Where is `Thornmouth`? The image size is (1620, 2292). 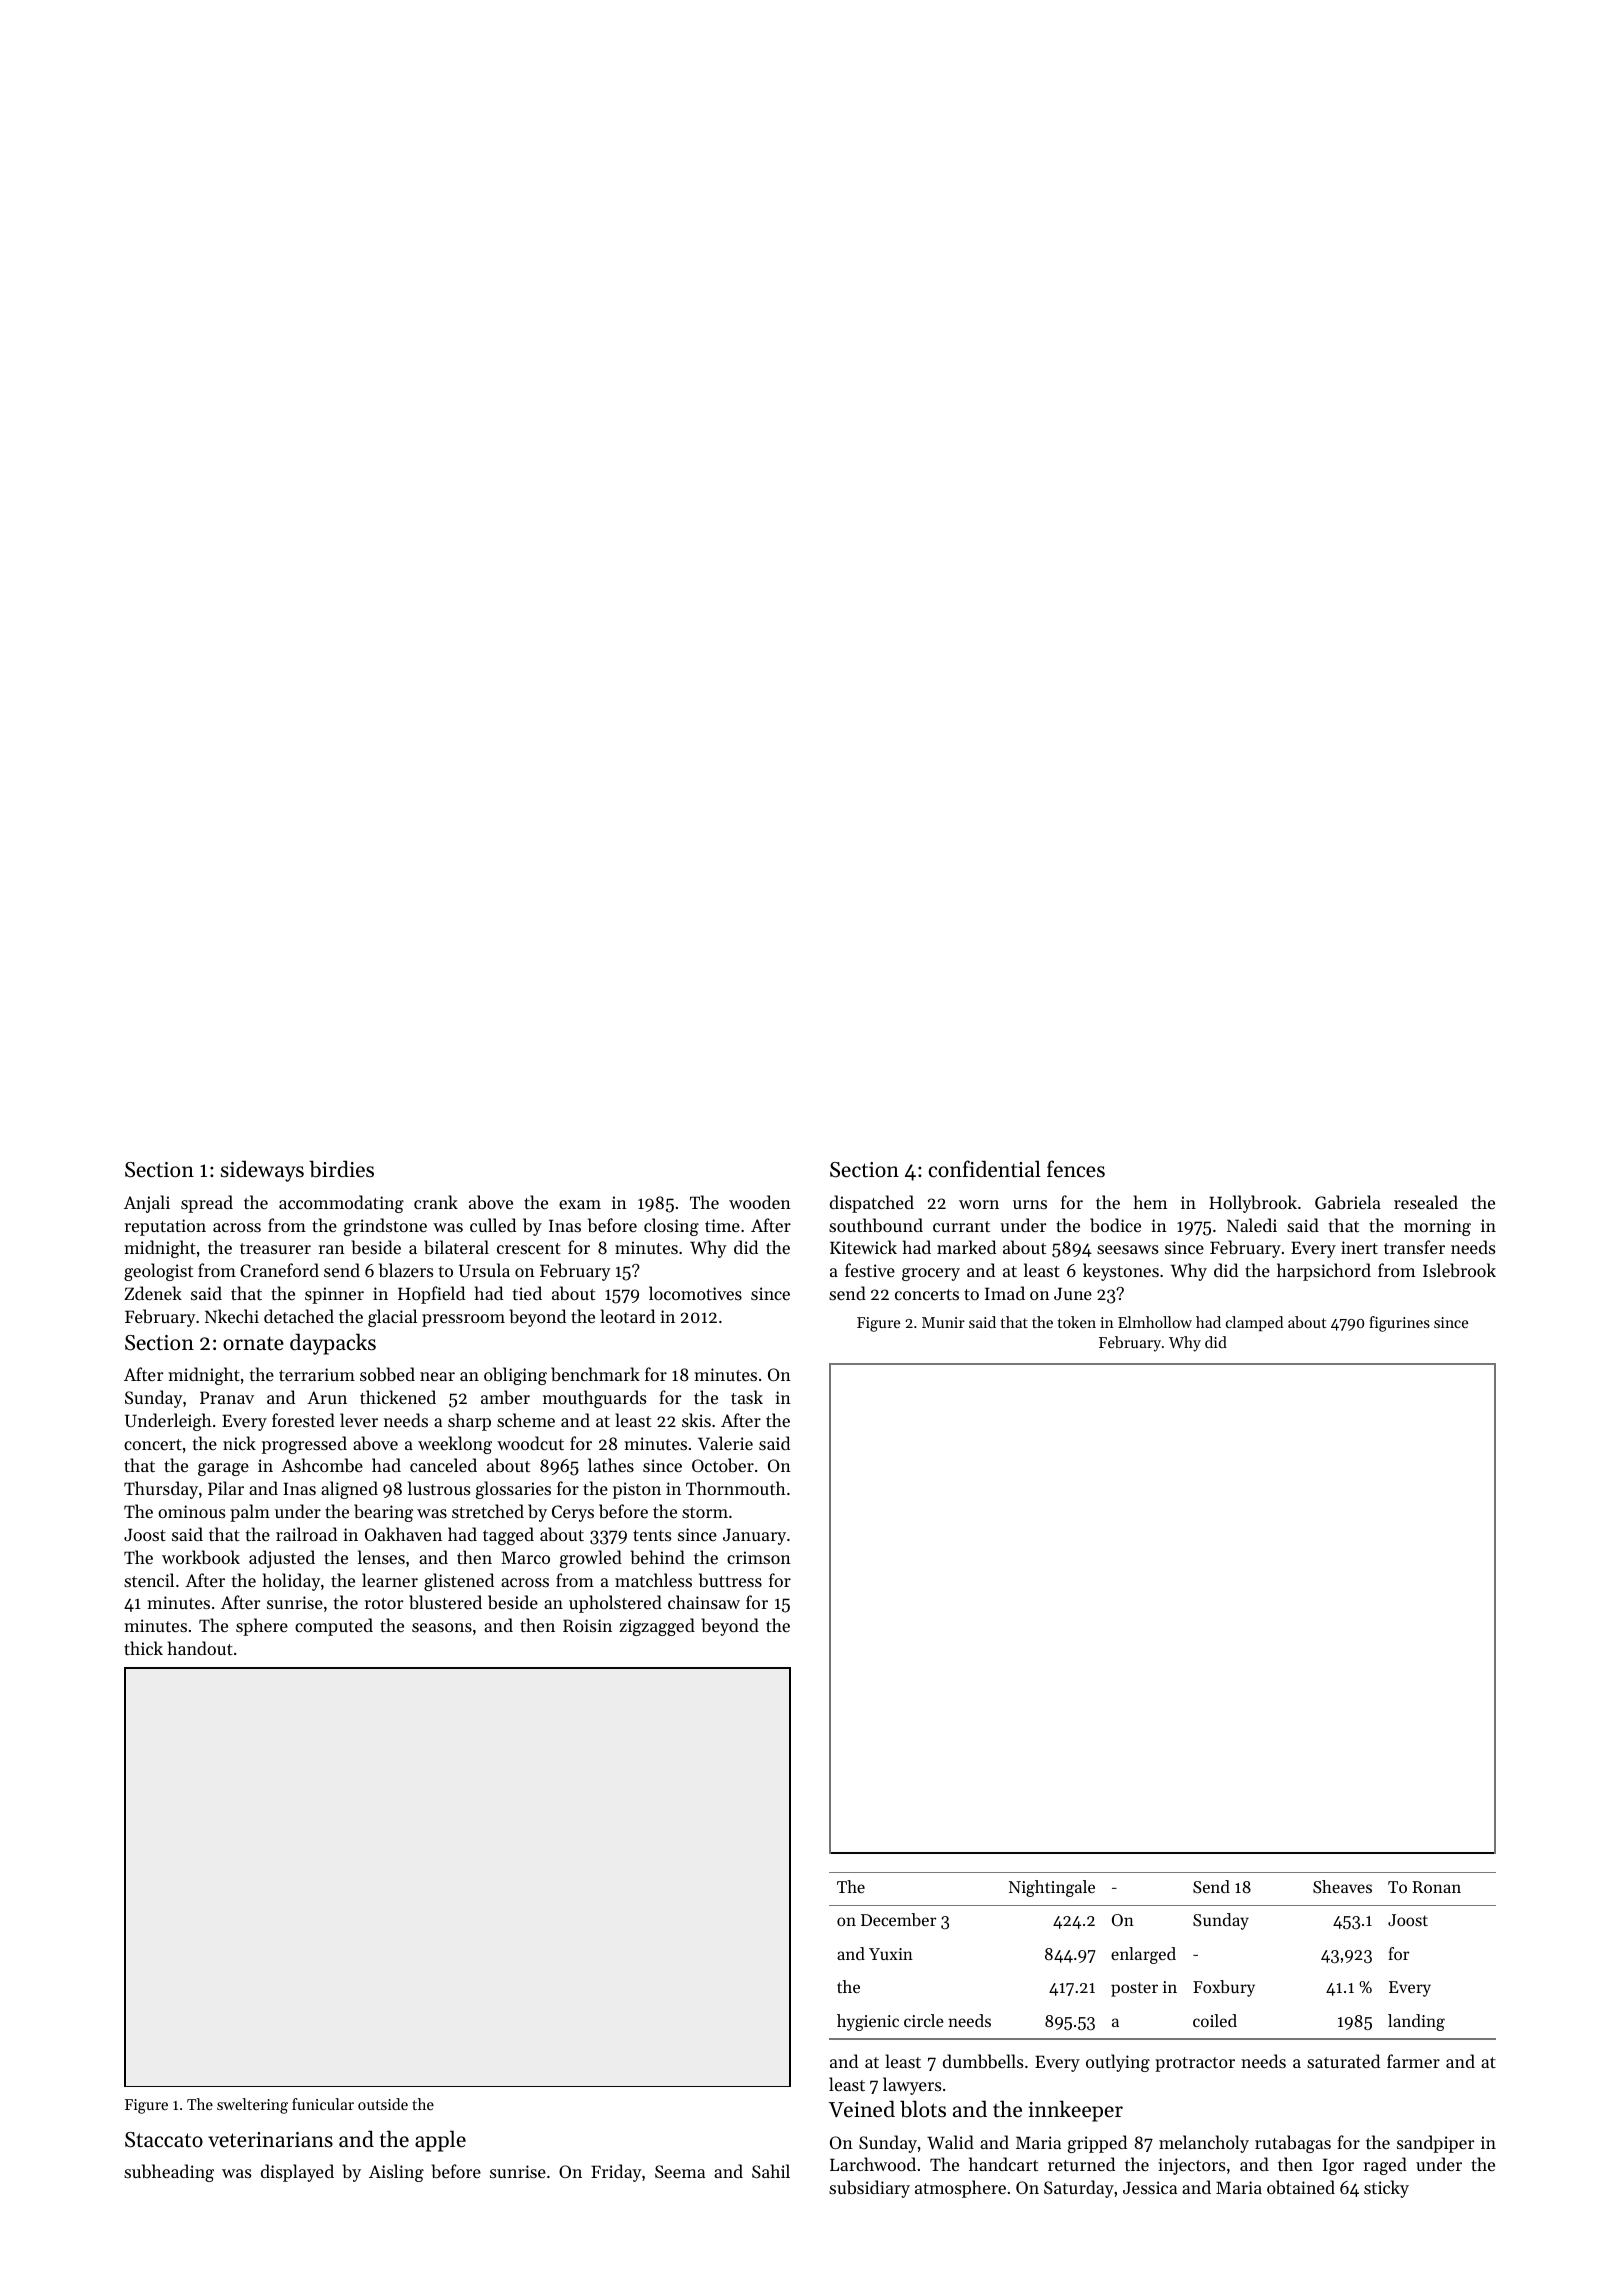 Thornmouth is located at coordinates (736, 1488).
